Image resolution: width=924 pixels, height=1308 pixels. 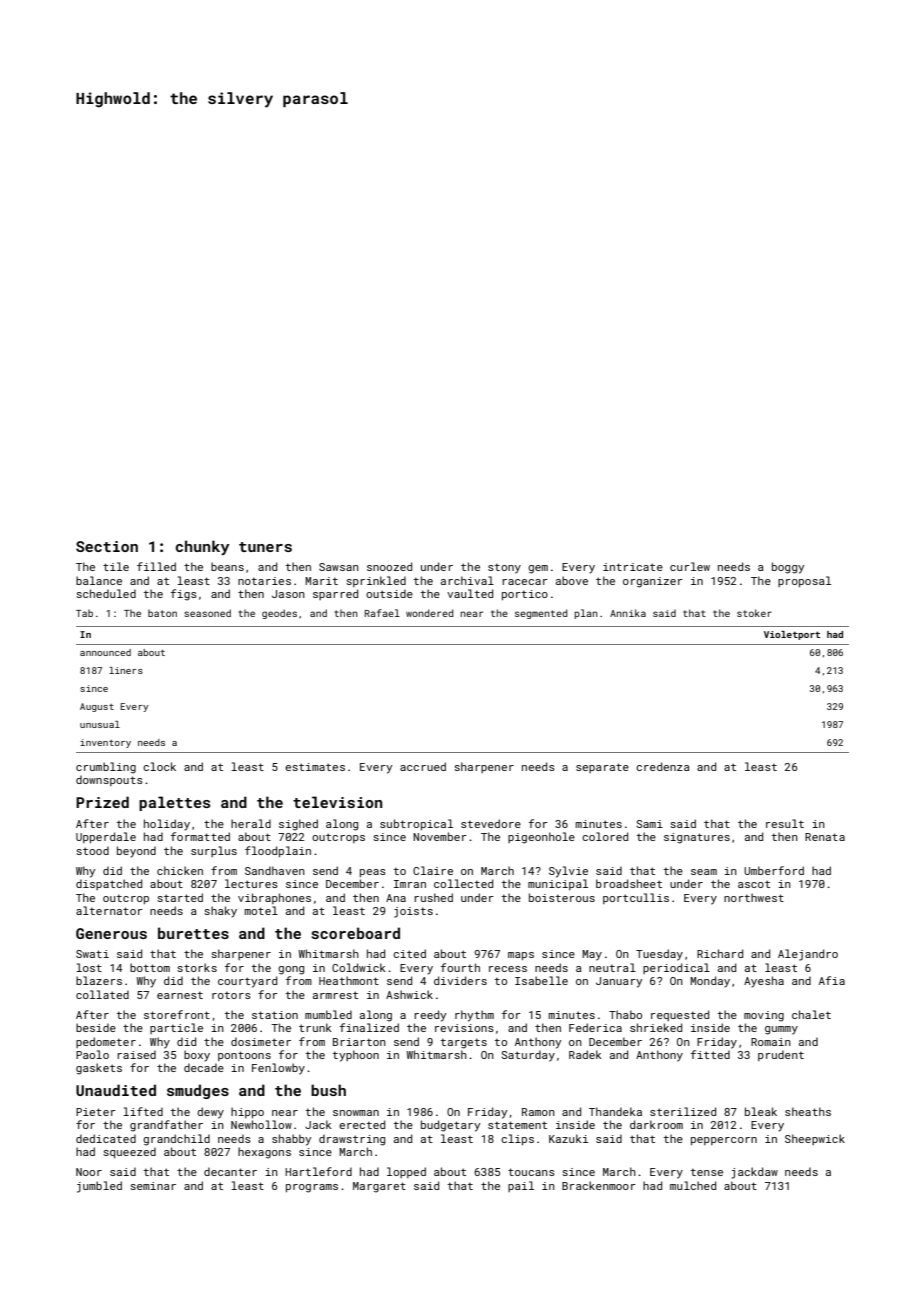 What do you see at coordinates (754, 613) in the screenshot?
I see `stoker` at bounding box center [754, 613].
